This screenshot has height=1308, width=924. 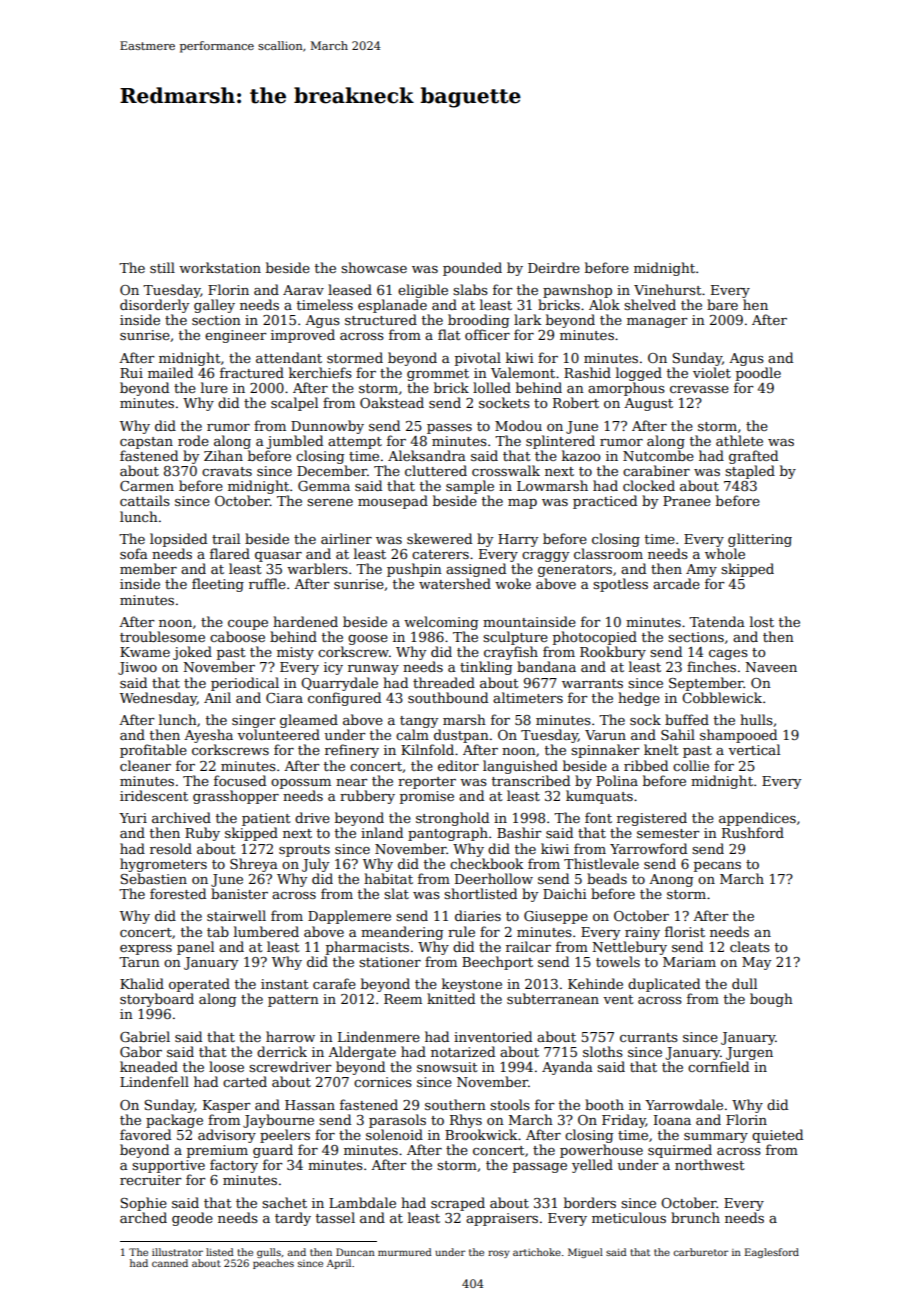 What do you see at coordinates (481, 1134) in the screenshot?
I see `Brookwick` at bounding box center [481, 1134].
